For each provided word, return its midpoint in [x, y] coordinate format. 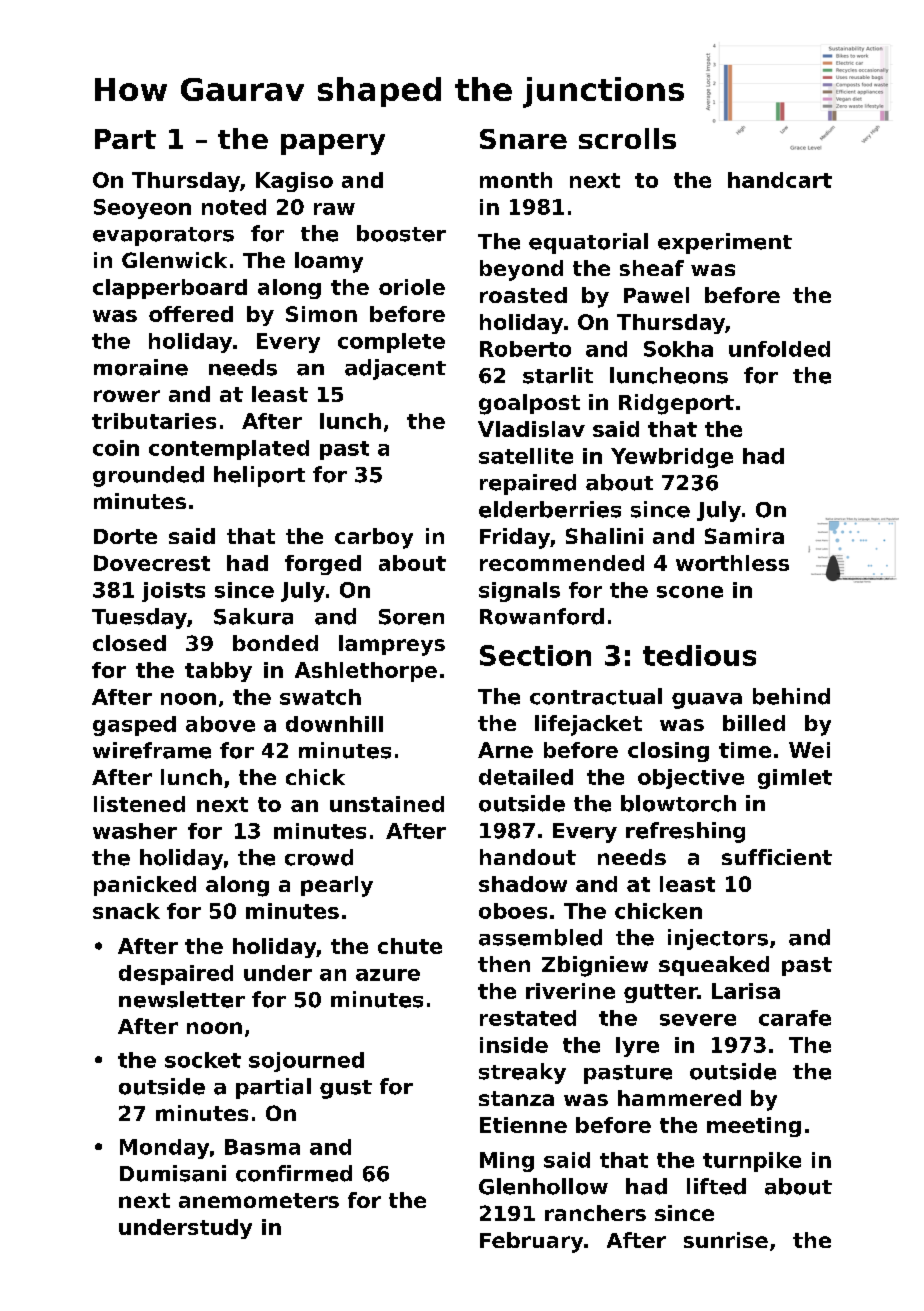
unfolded [779, 349]
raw [334, 209]
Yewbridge [672, 458]
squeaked [714, 966]
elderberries [550, 509]
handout [528, 857]
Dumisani [173, 1173]
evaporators [163, 236]
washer [135, 831]
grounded [148, 476]
